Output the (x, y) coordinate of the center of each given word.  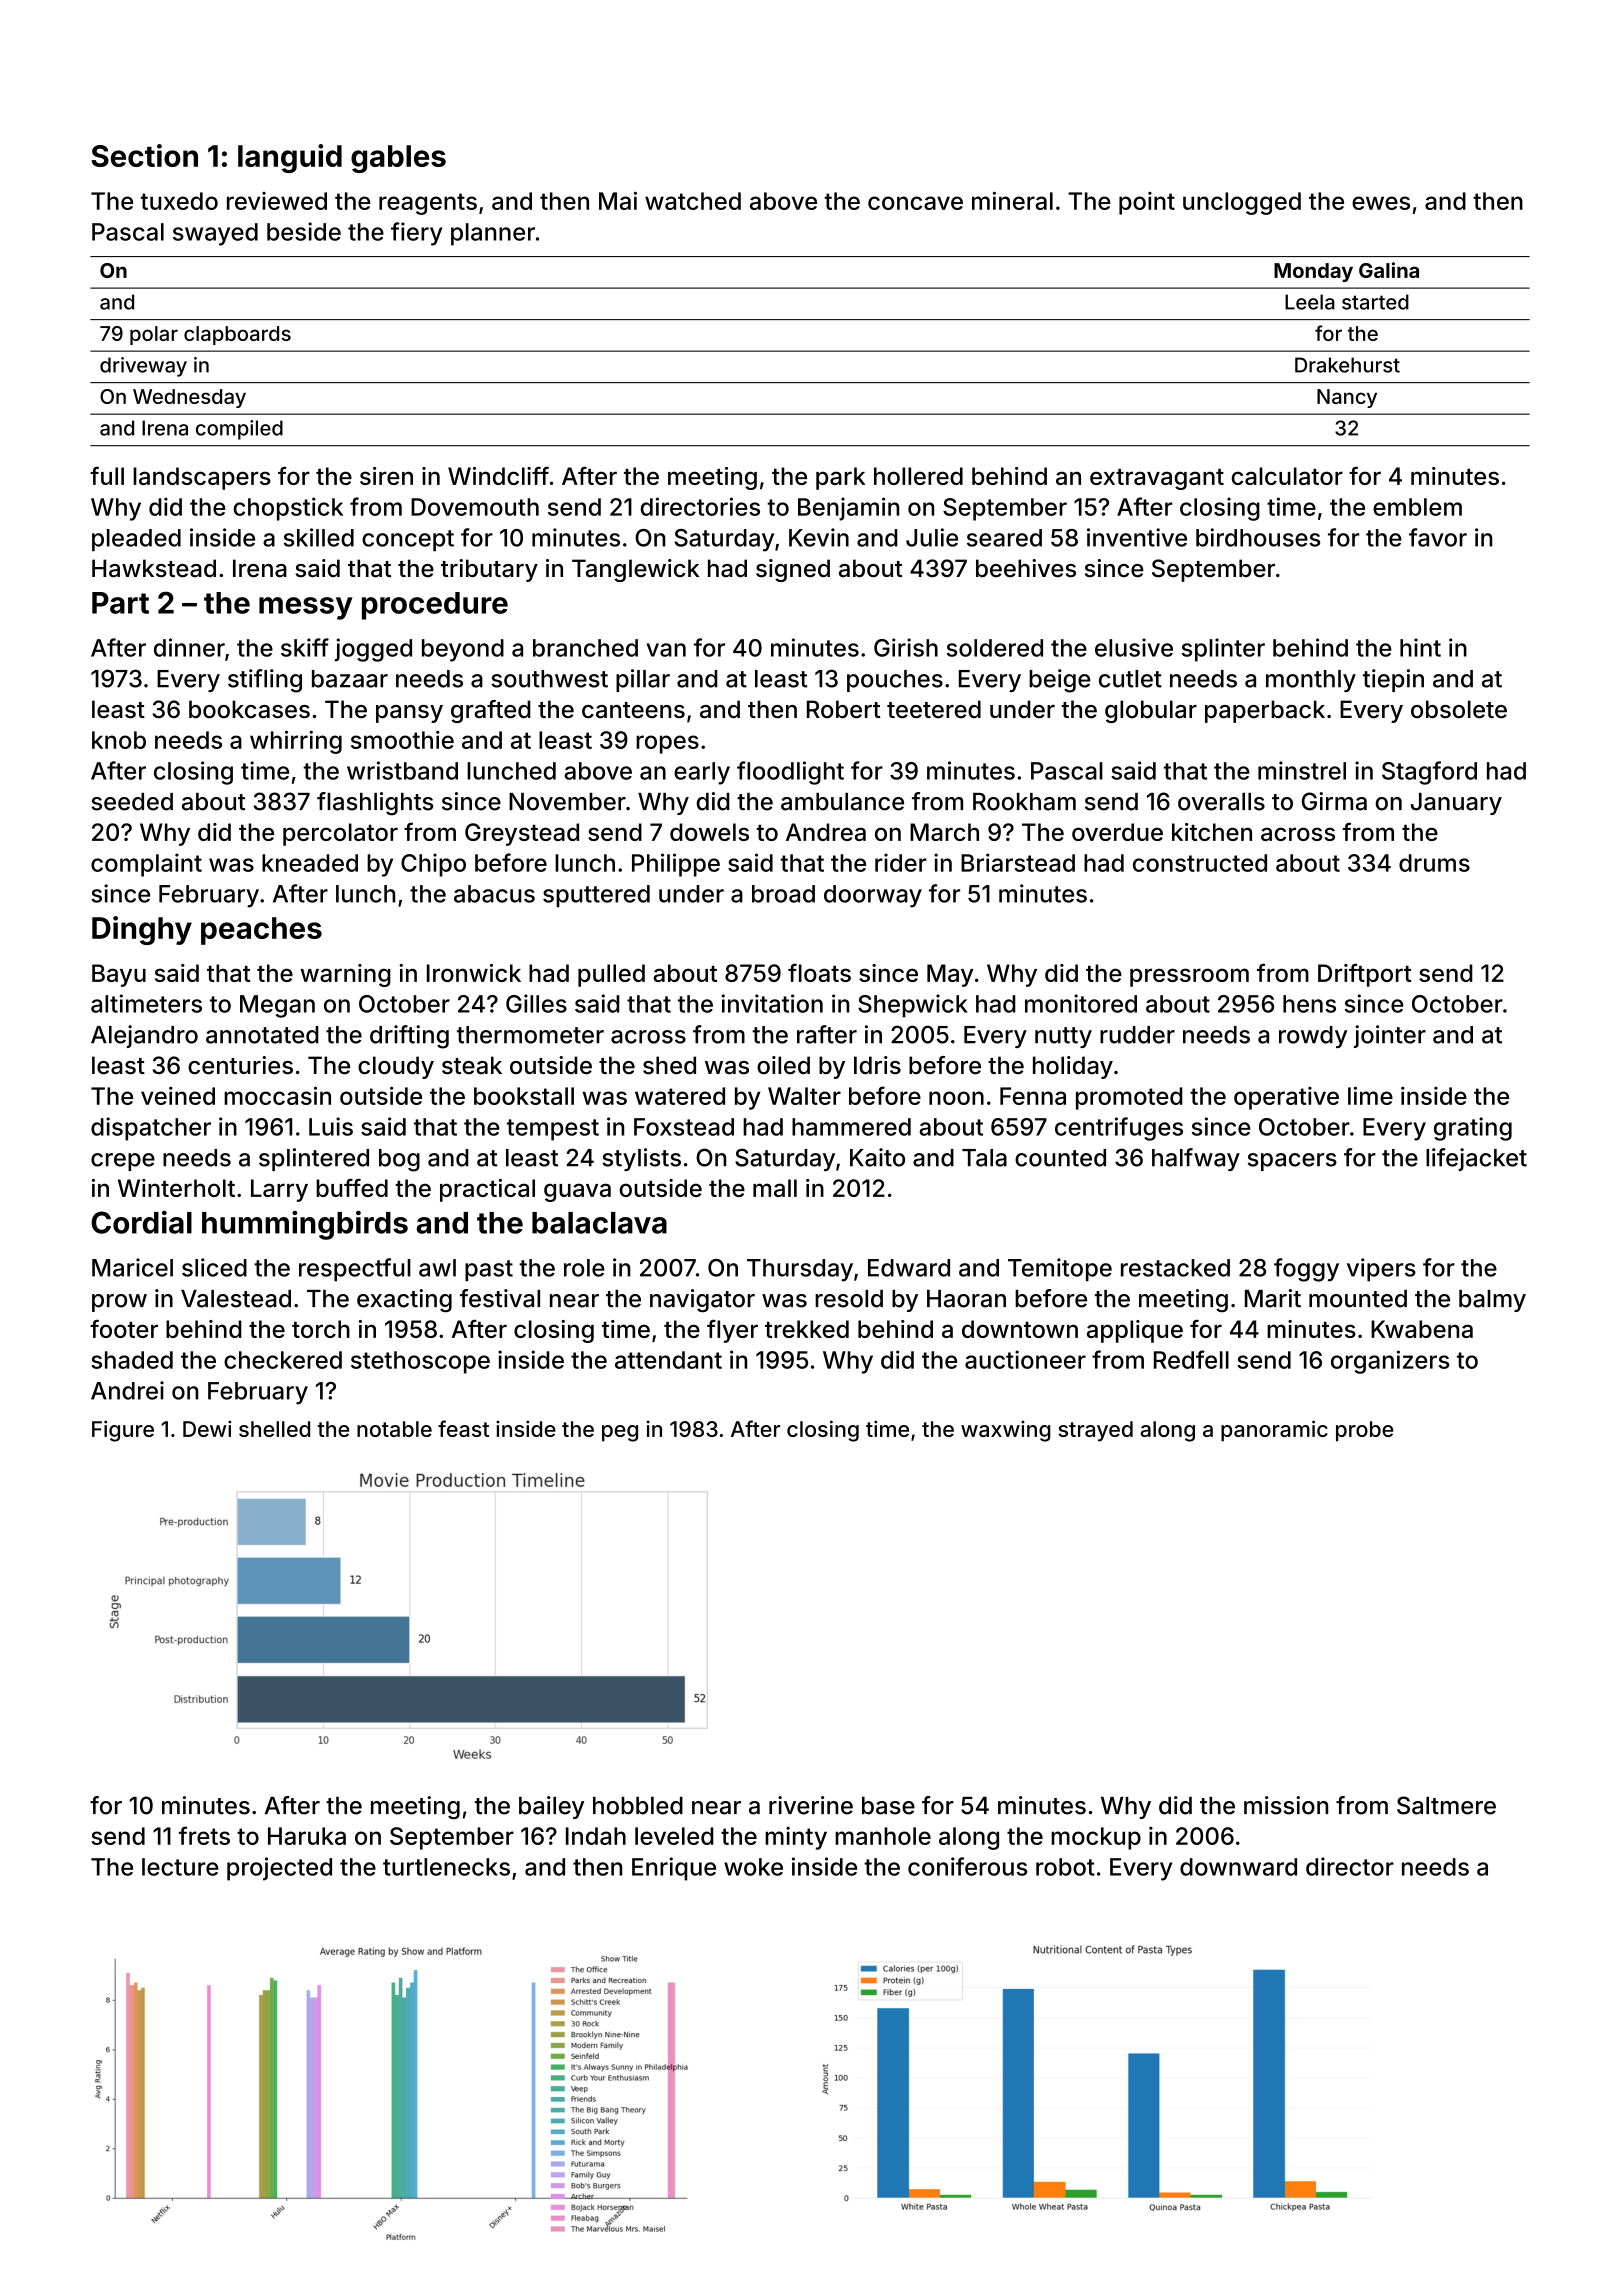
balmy (1492, 1301)
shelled (274, 1429)
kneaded (310, 863)
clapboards (237, 335)
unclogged (1242, 203)
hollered (918, 476)
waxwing (1005, 1431)
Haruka (307, 1836)
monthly (1311, 681)
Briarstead (1018, 862)
